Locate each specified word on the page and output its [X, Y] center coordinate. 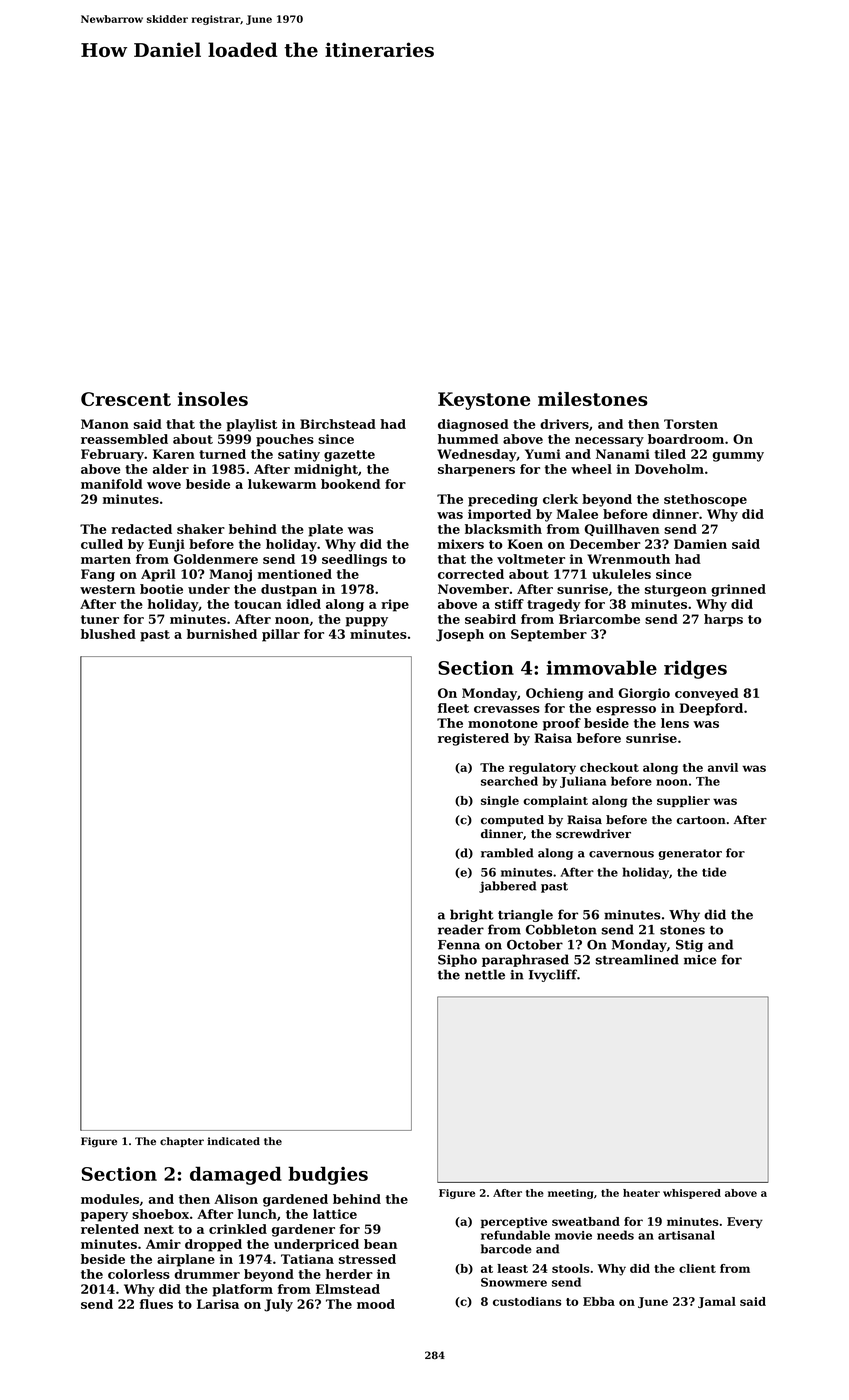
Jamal [717, 1302]
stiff [509, 604]
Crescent [126, 399]
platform [242, 1290]
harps [723, 620]
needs [615, 1235]
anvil [723, 767]
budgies [328, 1175]
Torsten [691, 424]
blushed [108, 634]
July [278, 1305]
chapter [182, 1142]
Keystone [484, 401]
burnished [222, 634]
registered [473, 739]
